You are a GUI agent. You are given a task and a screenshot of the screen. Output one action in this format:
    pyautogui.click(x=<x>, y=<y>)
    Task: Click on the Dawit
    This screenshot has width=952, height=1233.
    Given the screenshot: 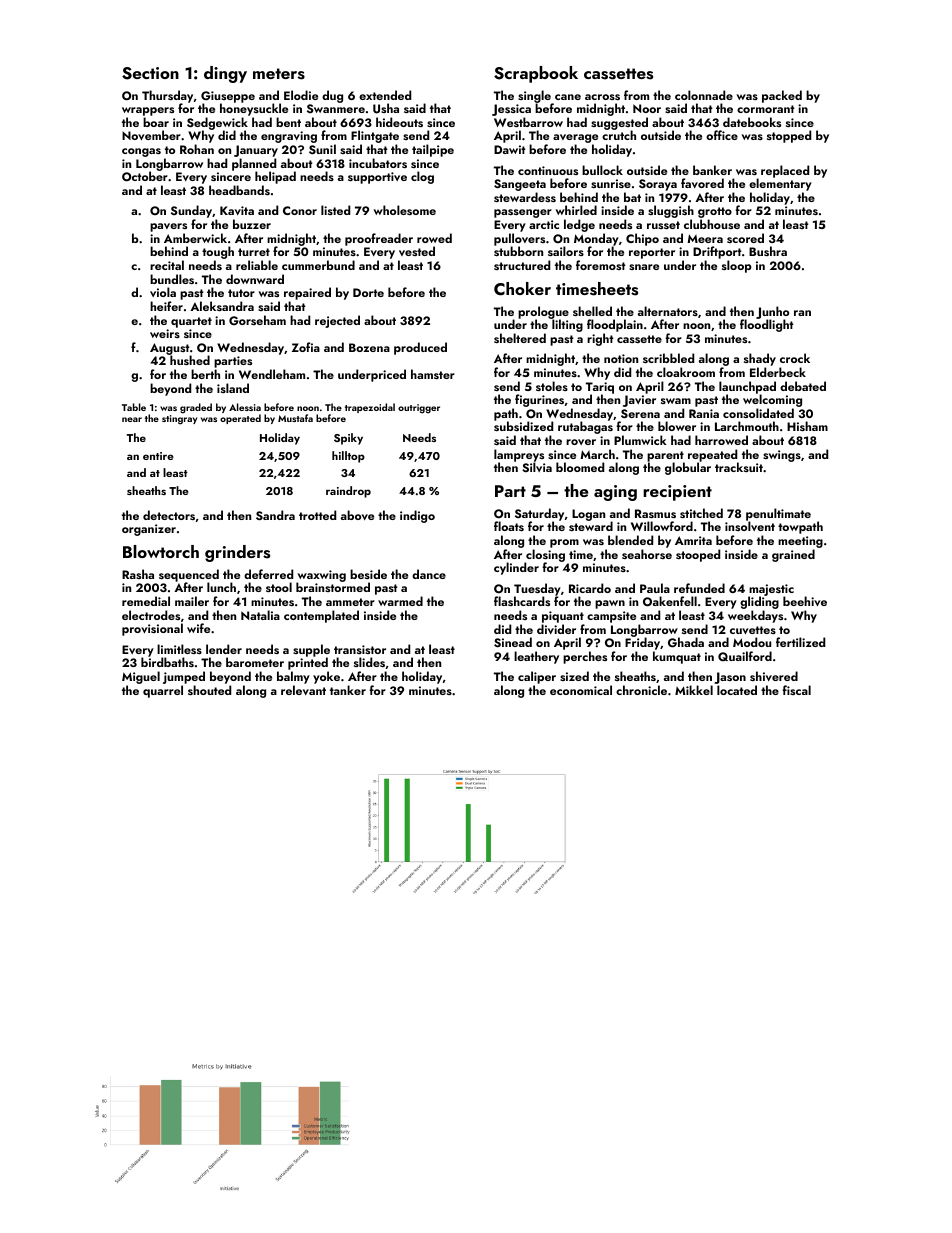 What is the action you would take?
    pyautogui.click(x=510, y=149)
